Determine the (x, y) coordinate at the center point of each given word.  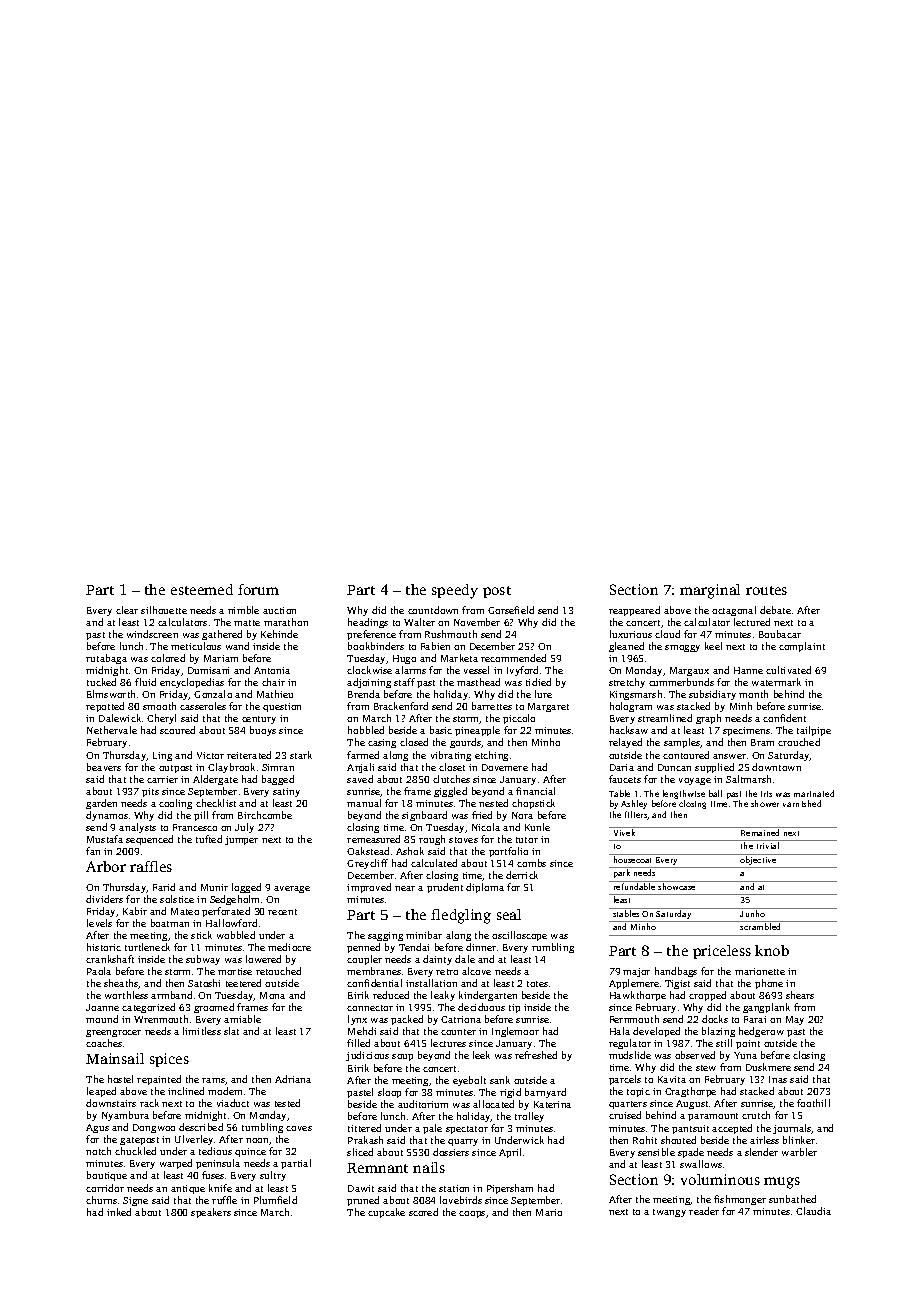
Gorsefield (511, 610)
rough (432, 840)
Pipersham (510, 1189)
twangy (669, 1213)
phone (769, 984)
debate (775, 610)
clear (127, 610)
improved (369, 888)
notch (98, 1151)
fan (93, 851)
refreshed (536, 1055)
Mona (272, 995)
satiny (286, 792)
